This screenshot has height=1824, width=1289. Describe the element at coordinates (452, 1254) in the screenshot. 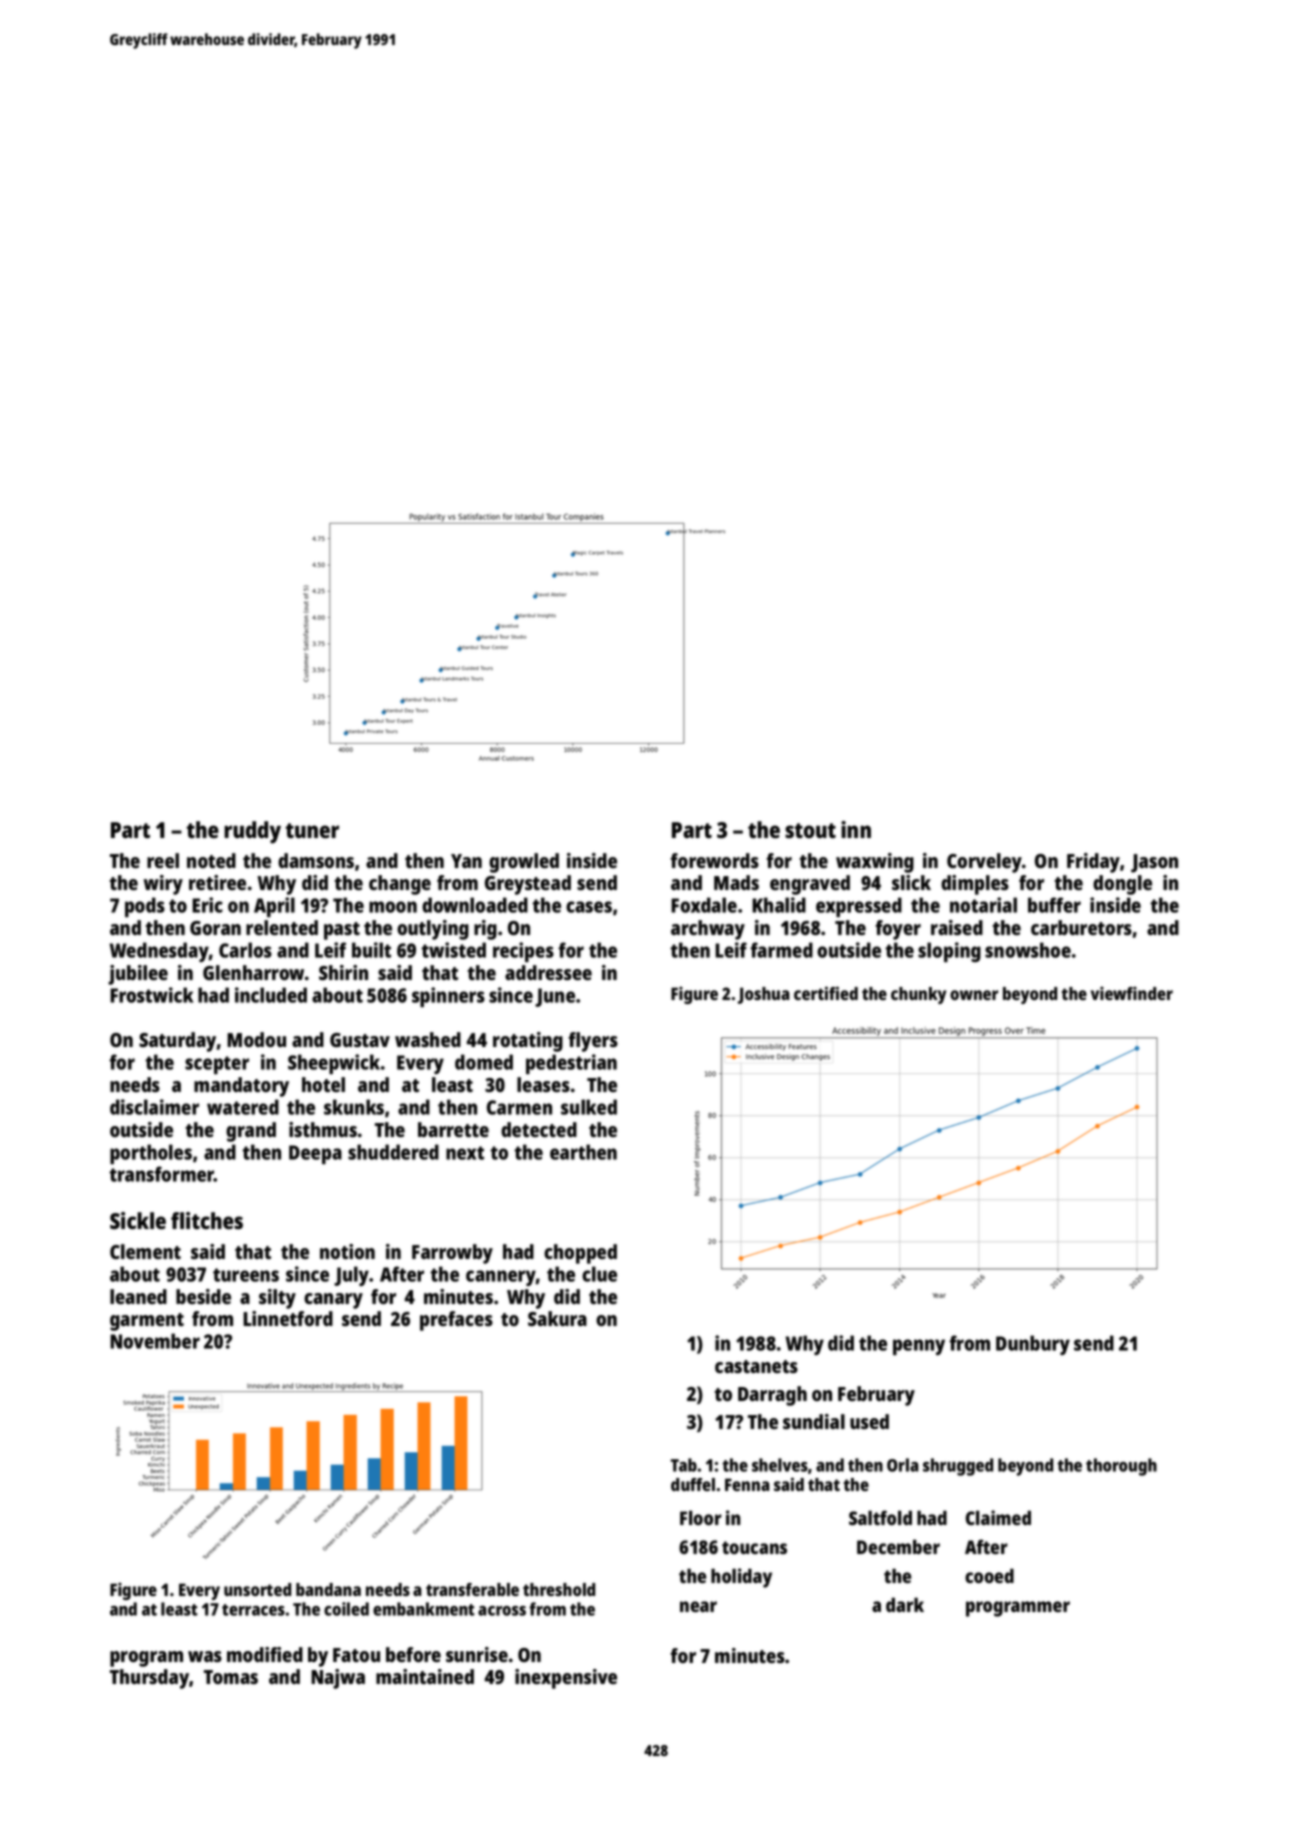

I see `Farrowby` at that location.
